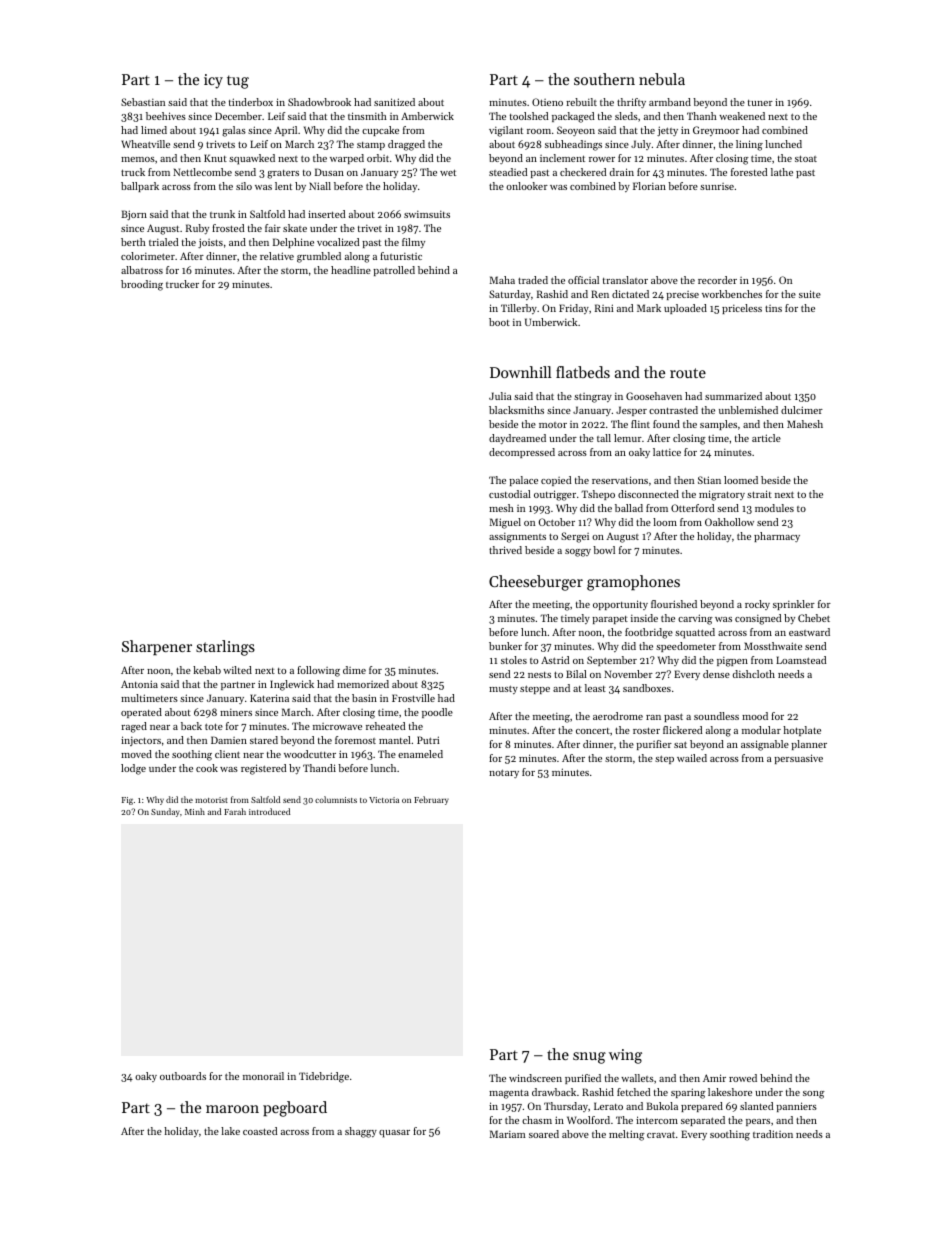  I want to click on wailed, so click(692, 758).
